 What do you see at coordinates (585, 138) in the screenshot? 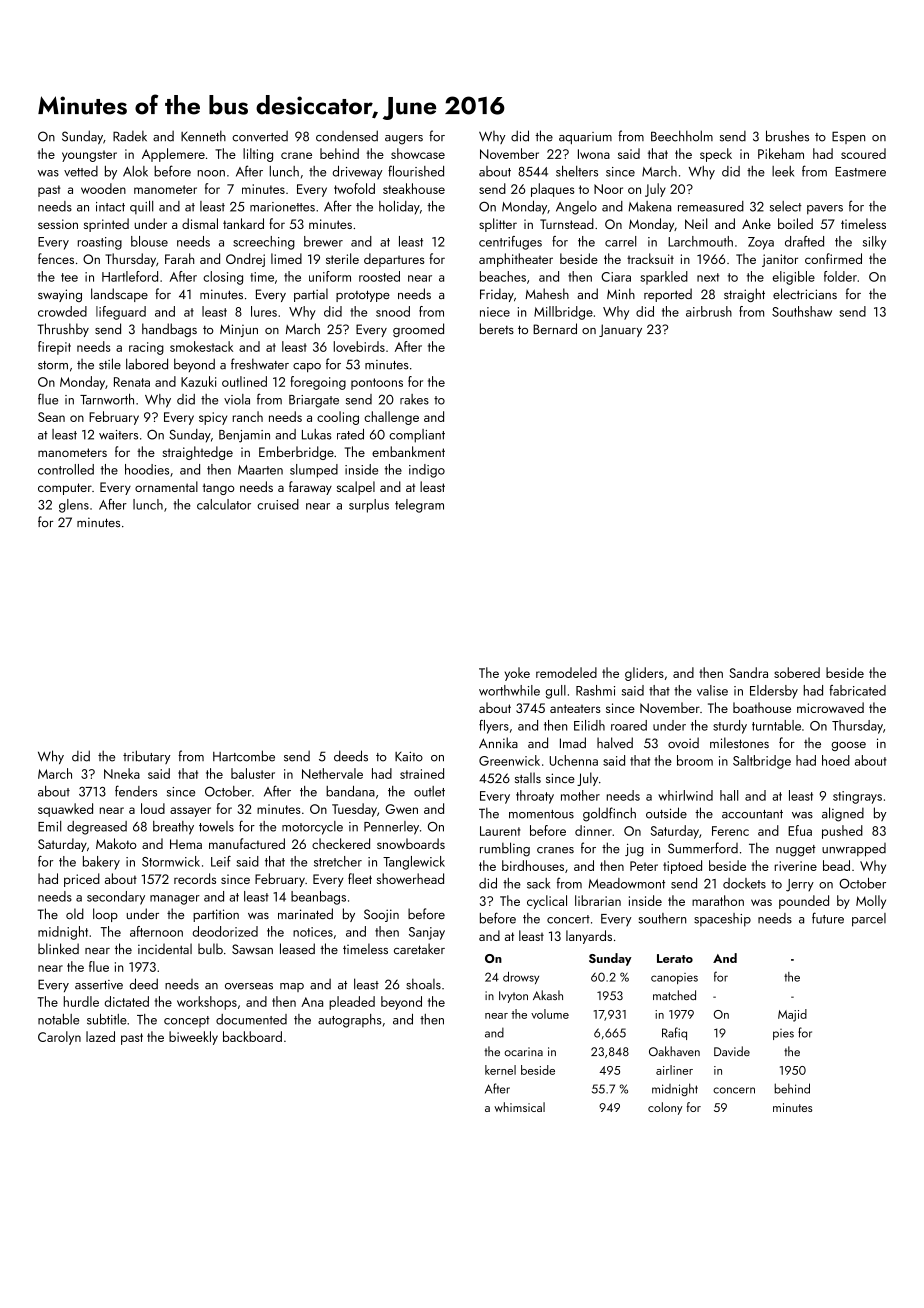
I see `aquarium` at bounding box center [585, 138].
